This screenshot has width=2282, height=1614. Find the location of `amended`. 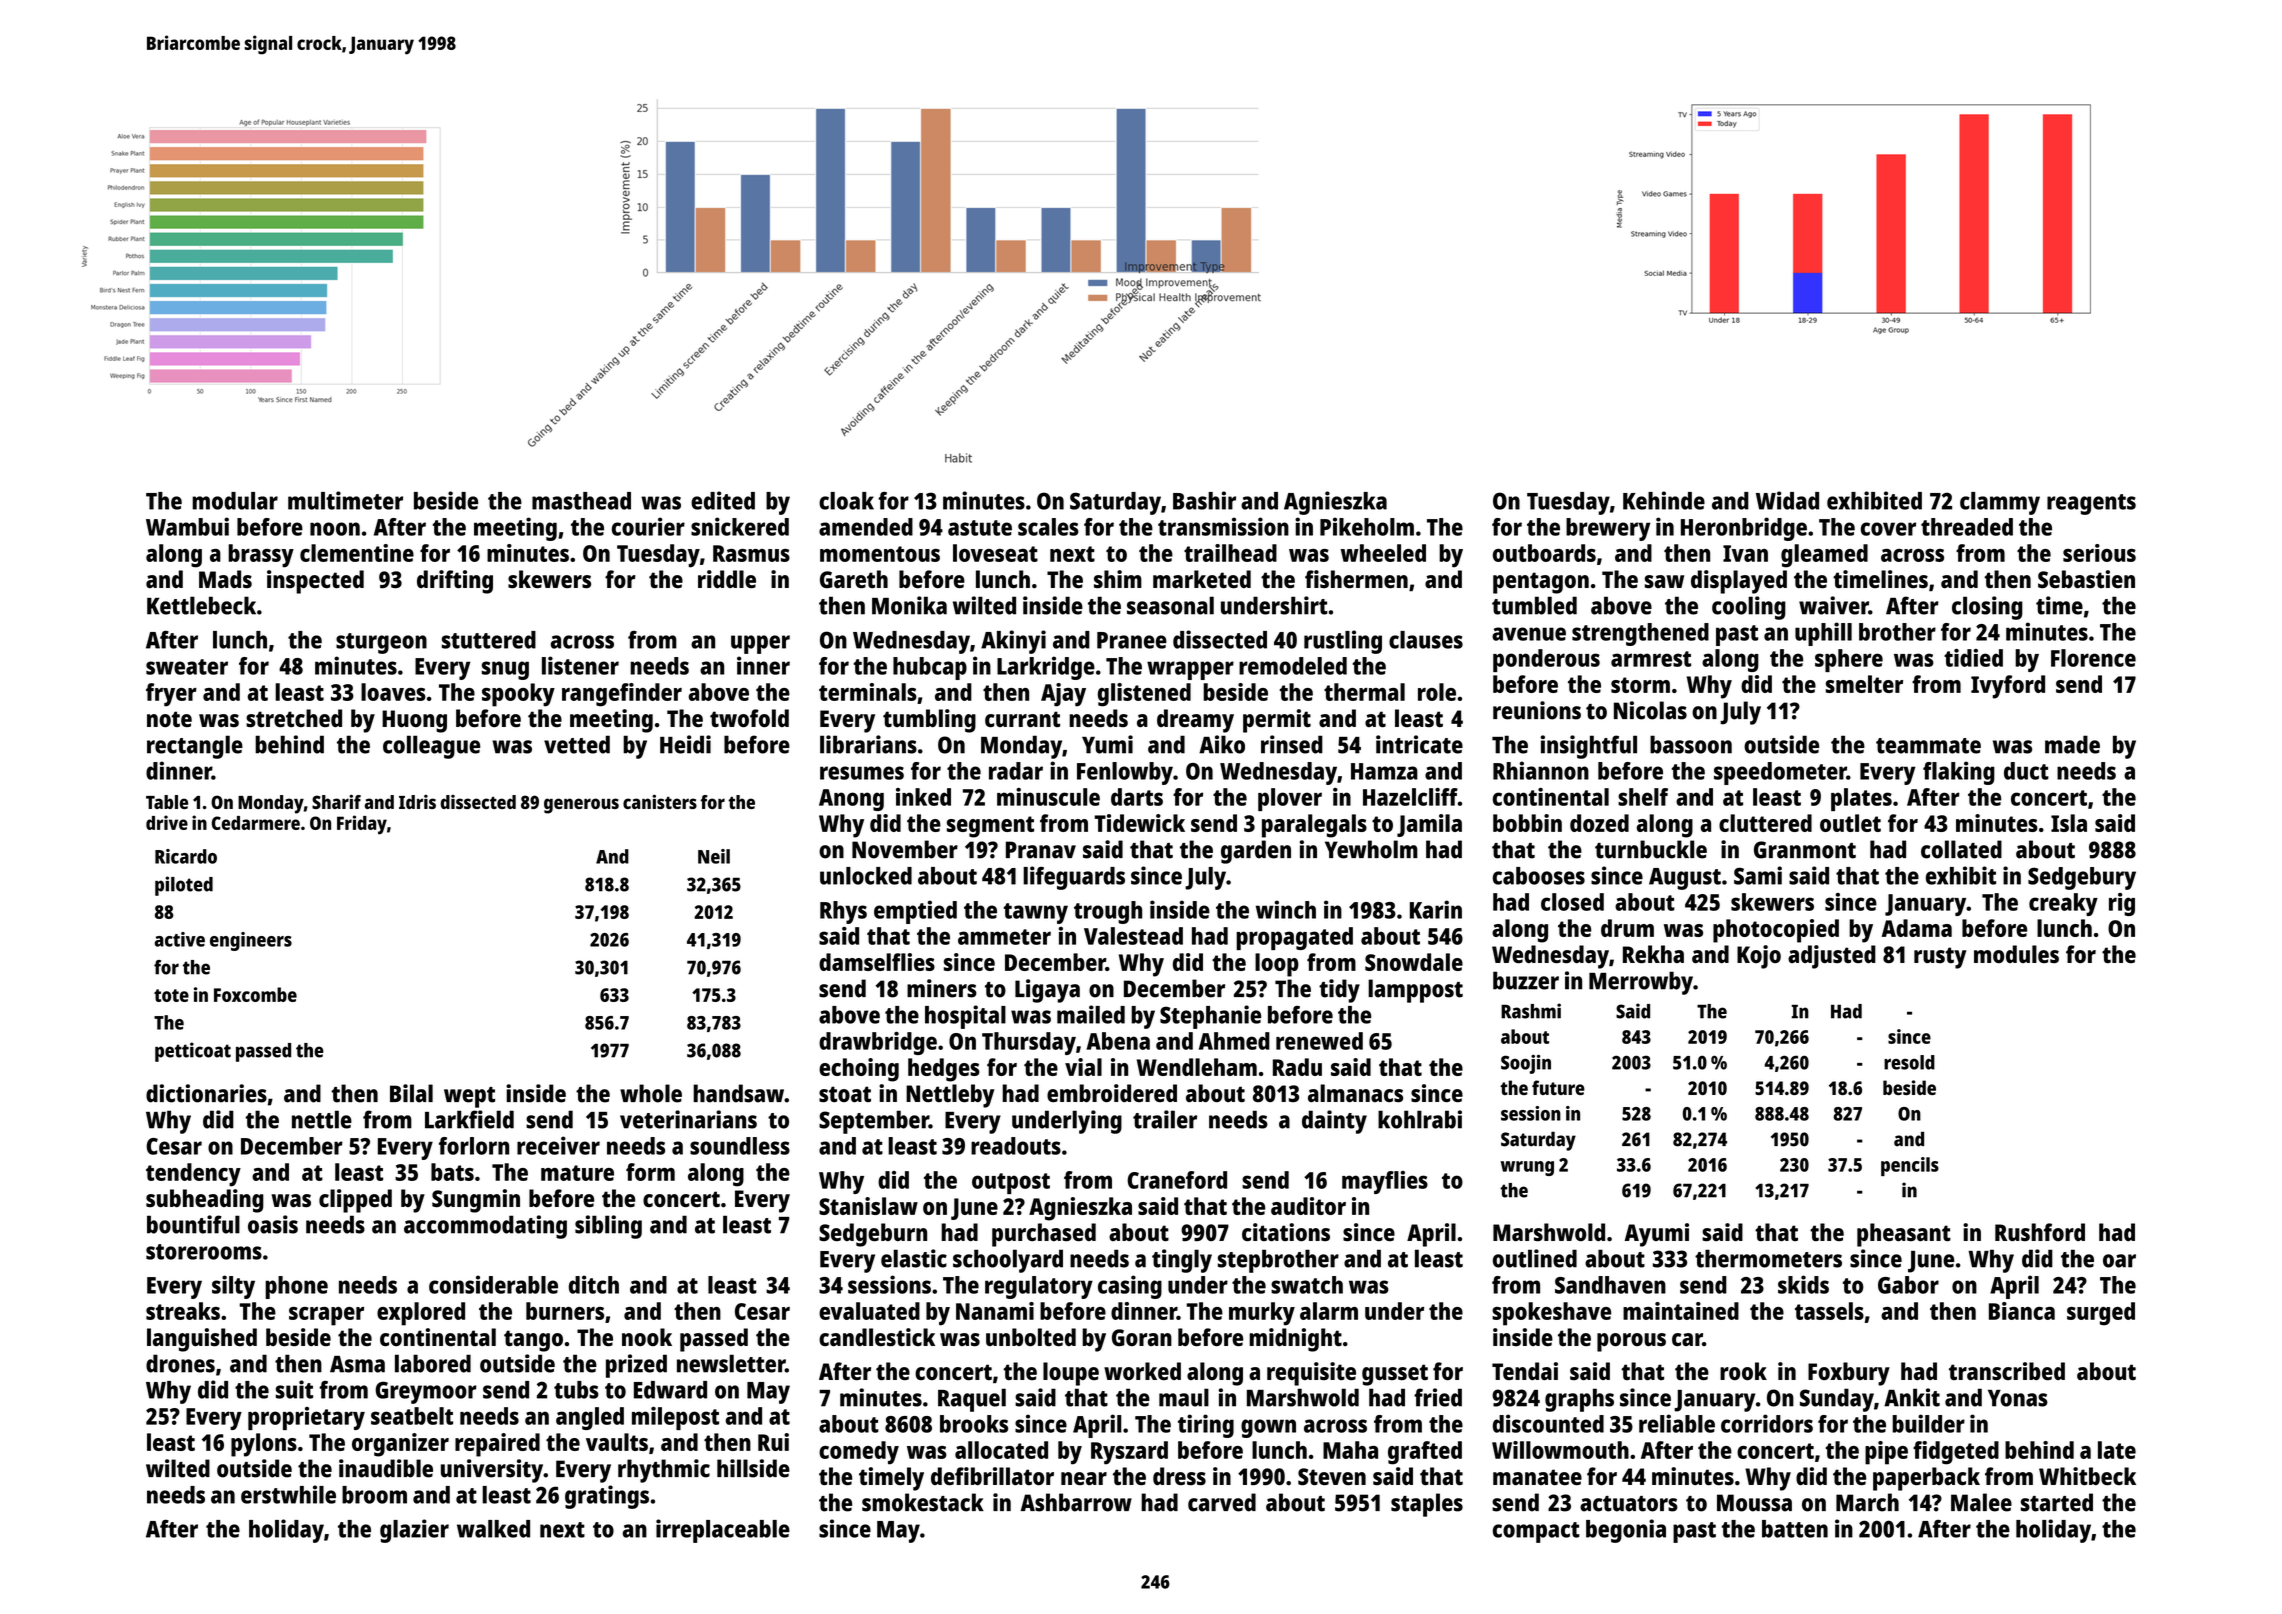

amended is located at coordinates (866, 527).
